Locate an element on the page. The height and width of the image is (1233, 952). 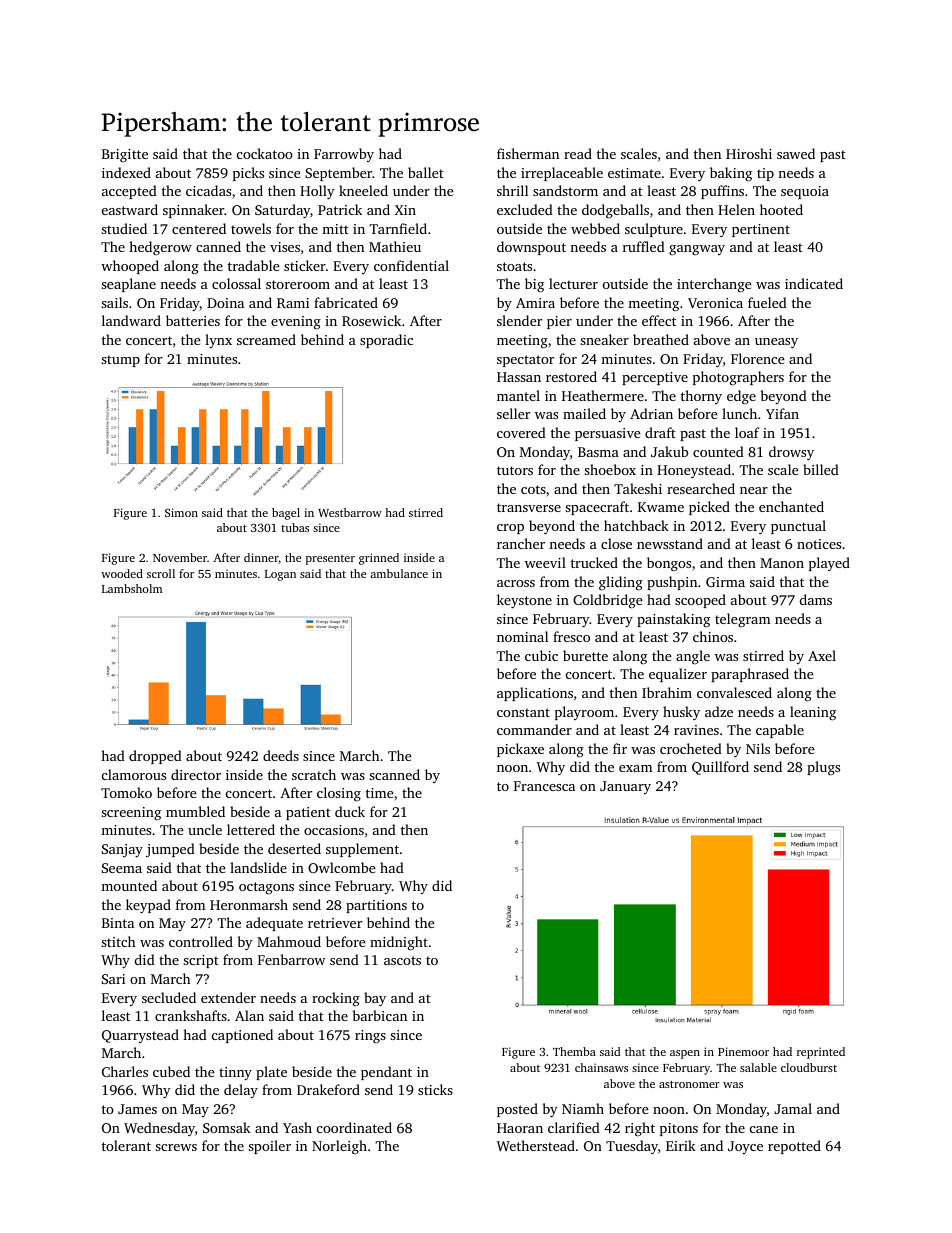
ambulance is located at coordinates (399, 573).
